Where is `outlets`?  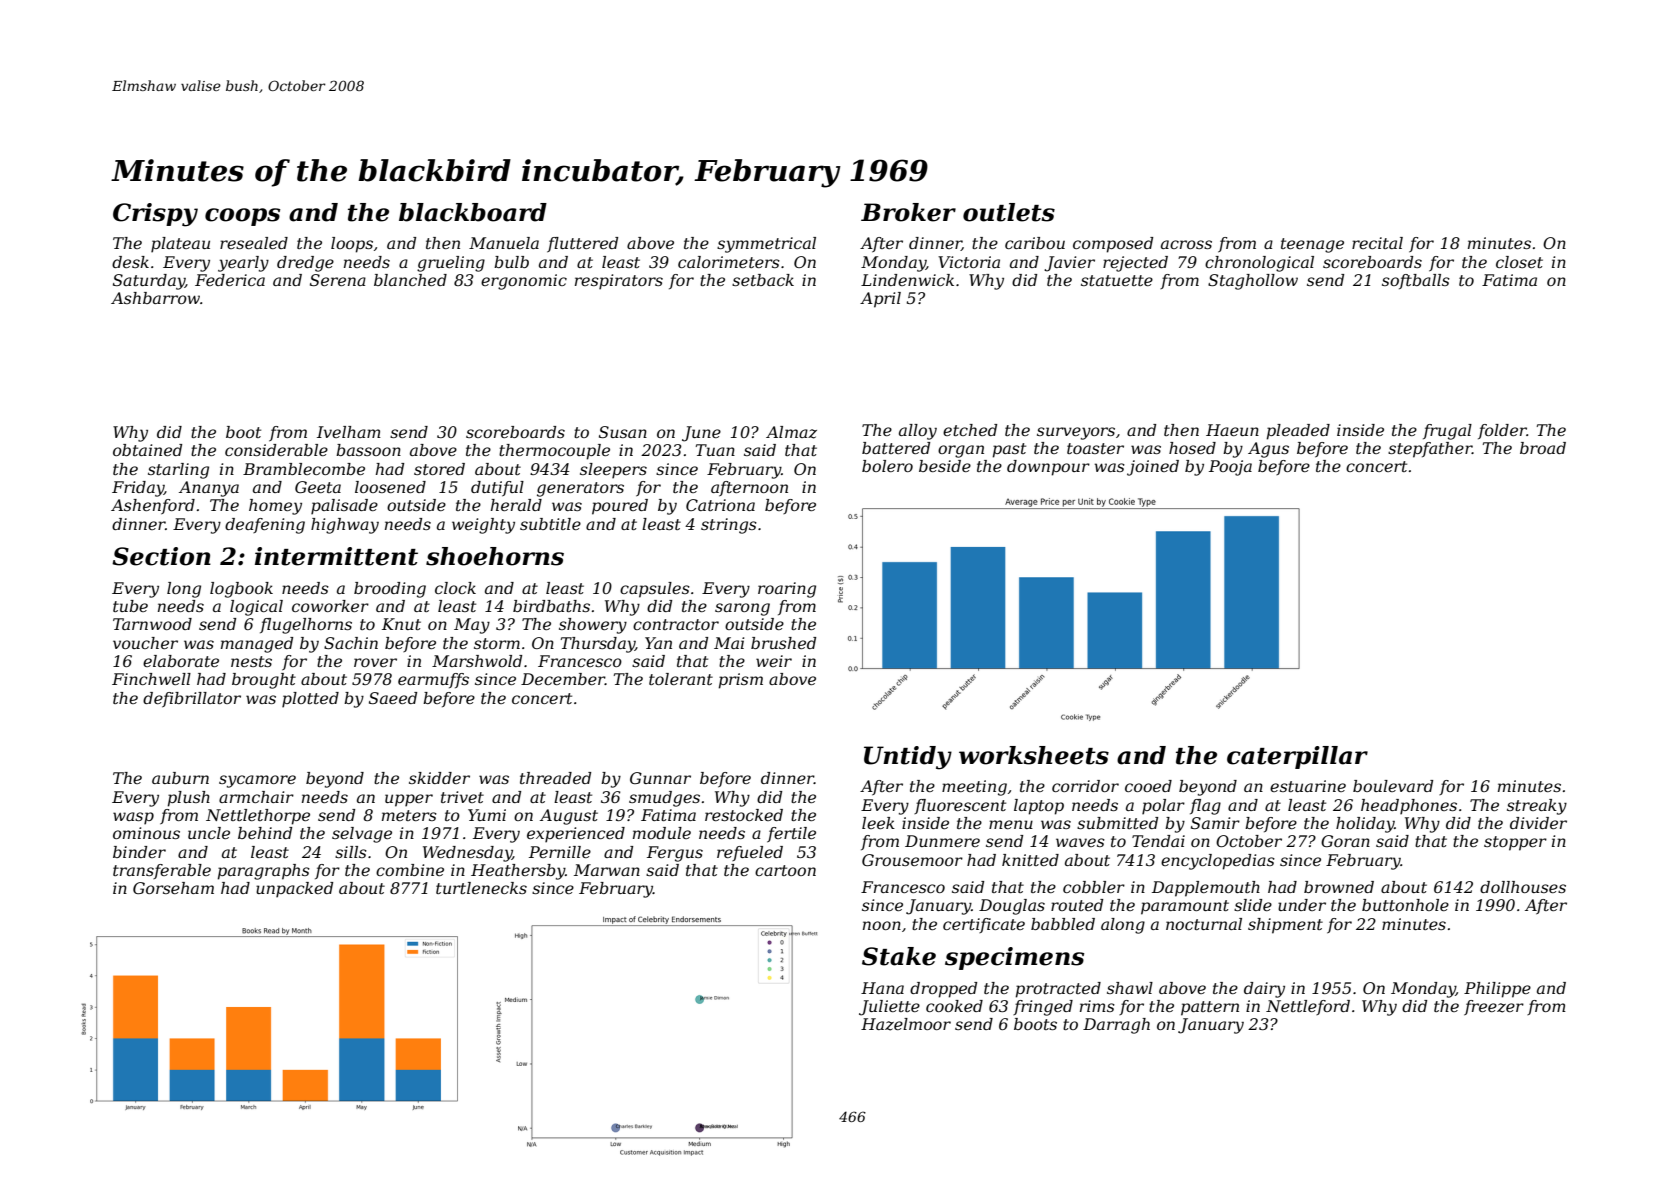
outlets is located at coordinates (1009, 212).
